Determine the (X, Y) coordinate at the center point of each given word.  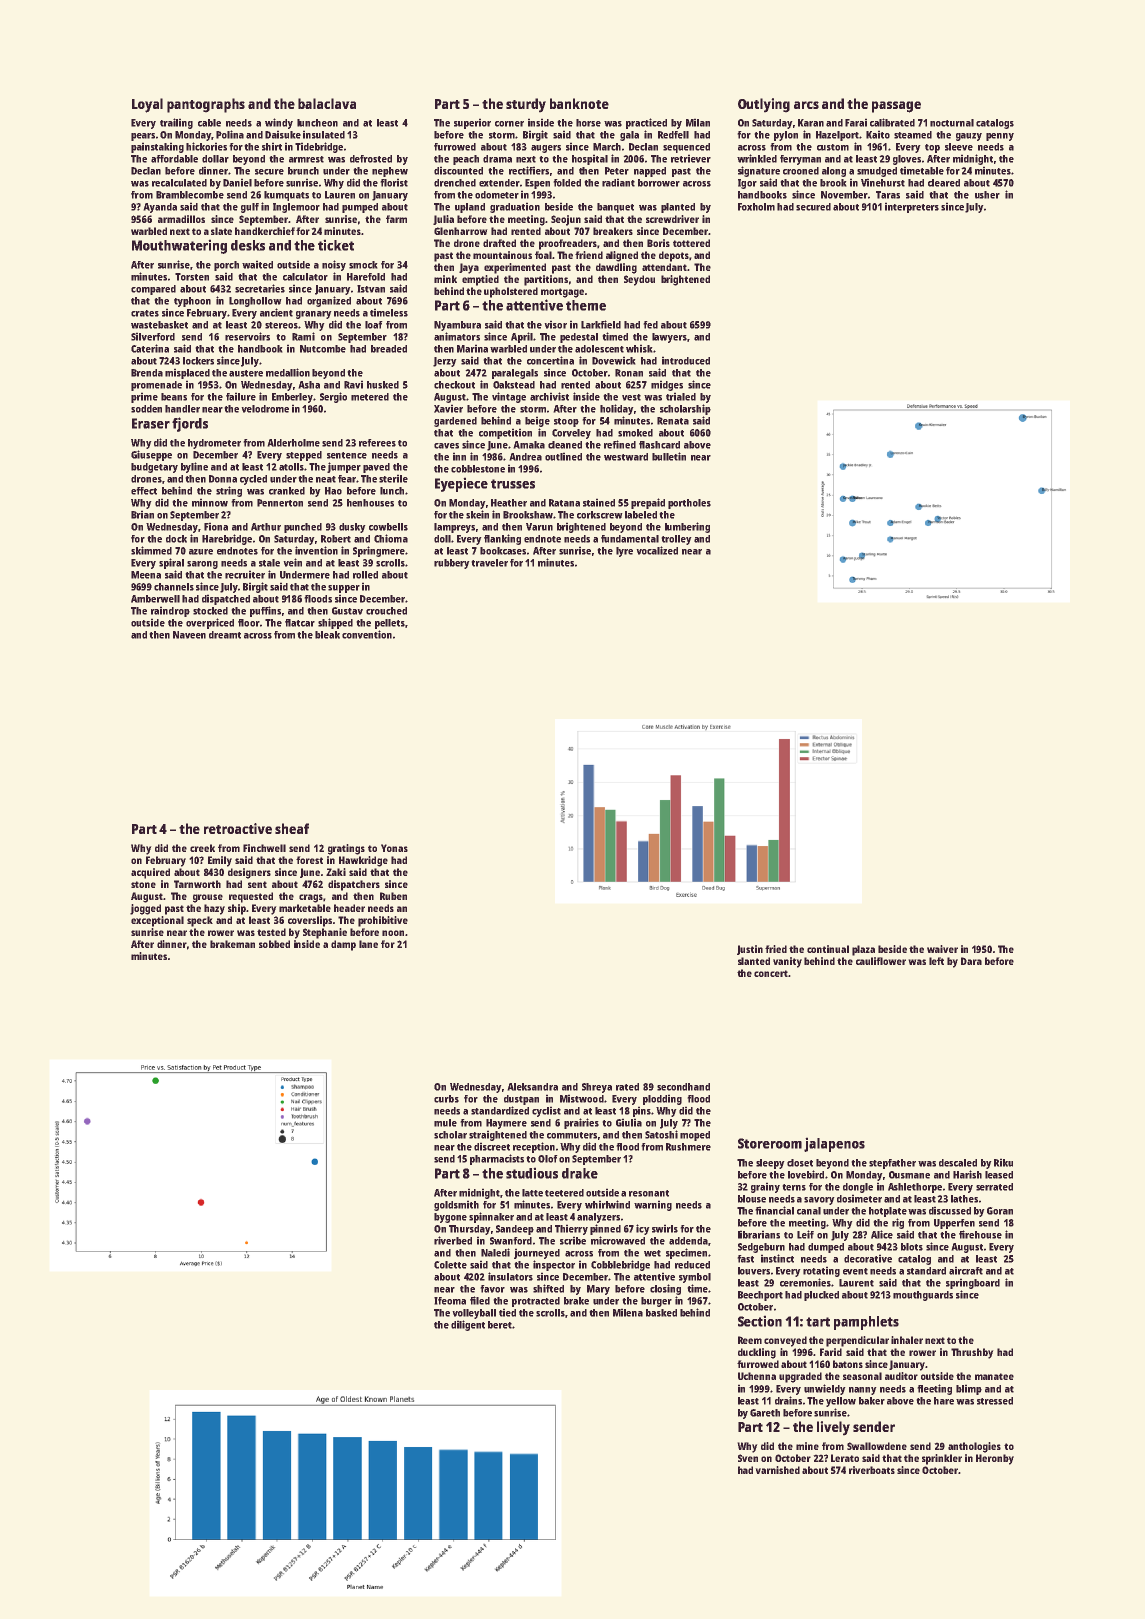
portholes (689, 504)
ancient (276, 312)
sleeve (959, 147)
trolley (676, 540)
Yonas (394, 848)
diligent (468, 1325)
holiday (616, 409)
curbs (446, 1099)
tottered (691, 243)
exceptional (157, 921)
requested (251, 897)
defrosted (371, 159)
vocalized (657, 550)
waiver (942, 949)
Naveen (189, 635)
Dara (971, 961)
